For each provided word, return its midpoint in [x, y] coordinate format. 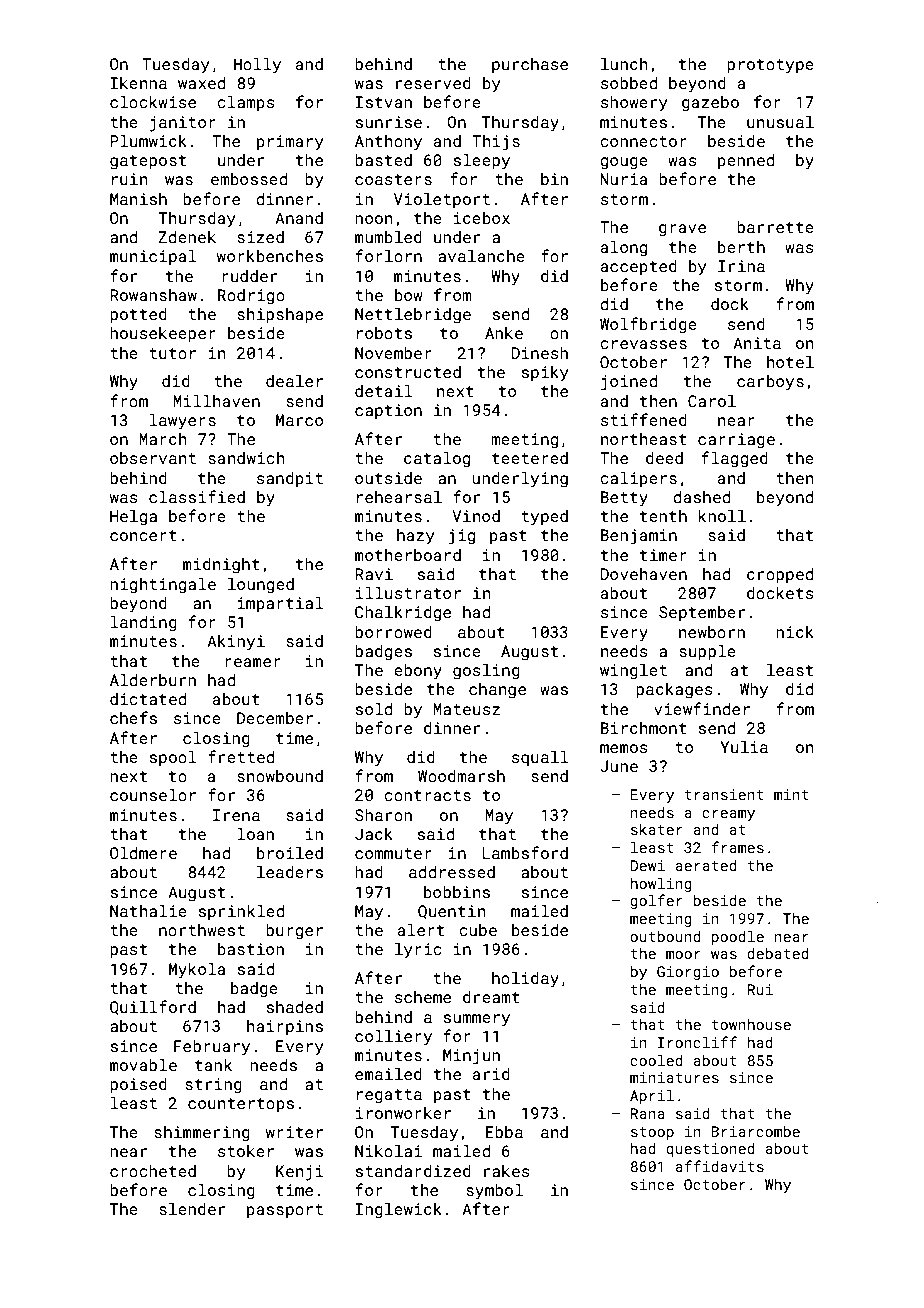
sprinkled [241, 912]
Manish [138, 199]
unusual [780, 121]
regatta [389, 1096]
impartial [280, 604]
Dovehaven [644, 574]
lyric [418, 950]
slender [192, 1208]
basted [383, 160]
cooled [656, 1060]
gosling [486, 671]
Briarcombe [756, 1131]
